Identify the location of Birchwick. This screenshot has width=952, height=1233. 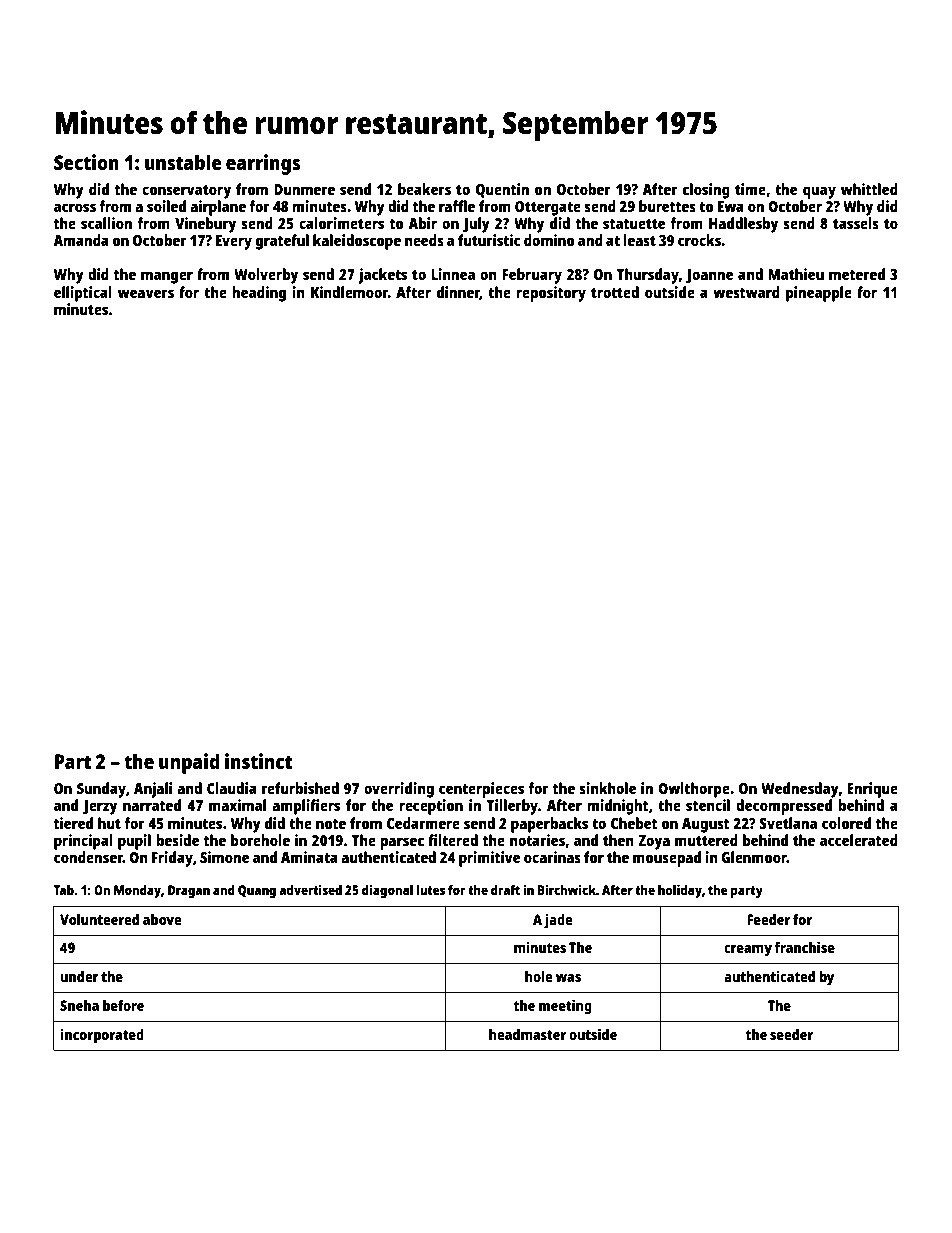
(567, 889).
